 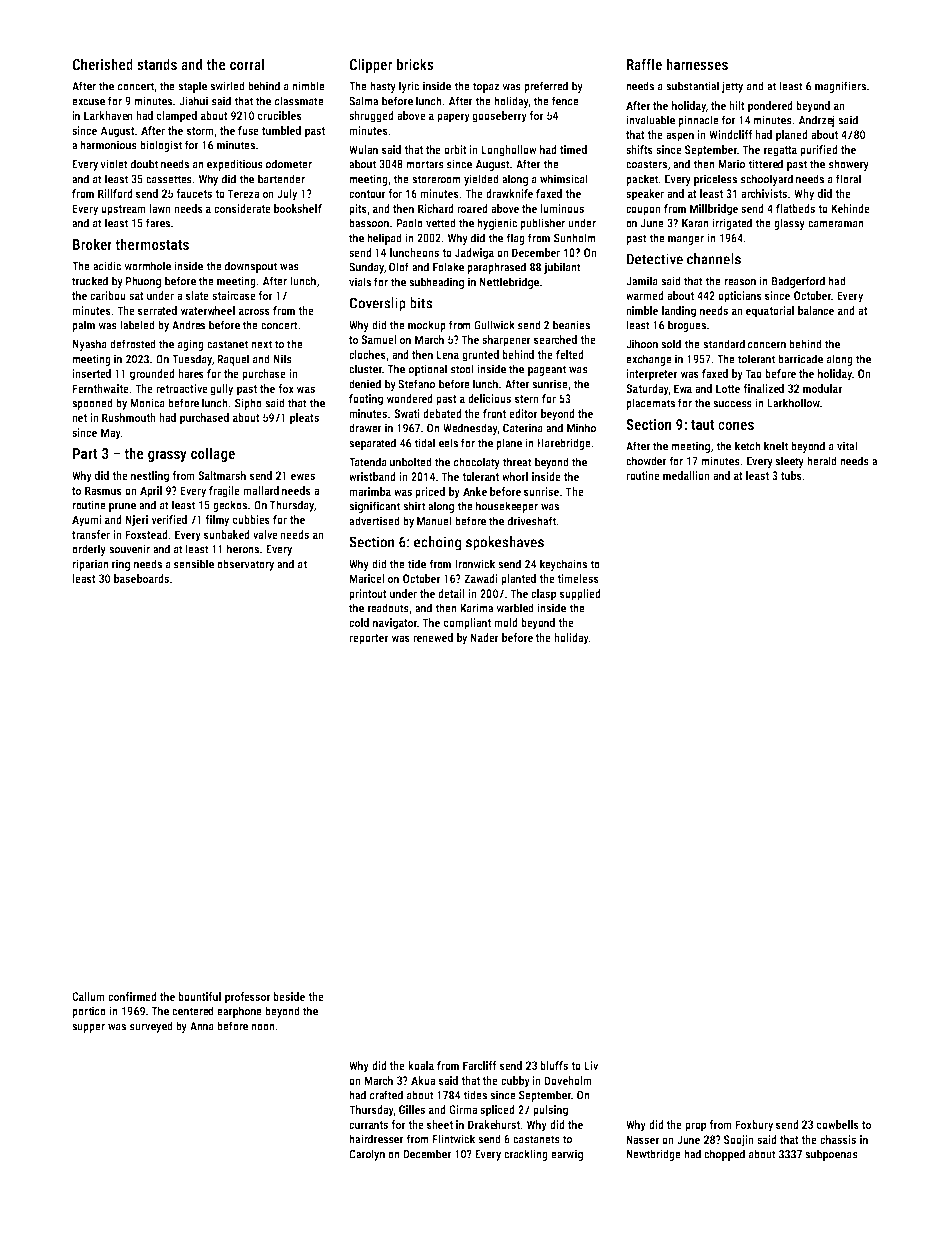 What do you see at coordinates (643, 1139) in the page?
I see `Nasser` at bounding box center [643, 1139].
